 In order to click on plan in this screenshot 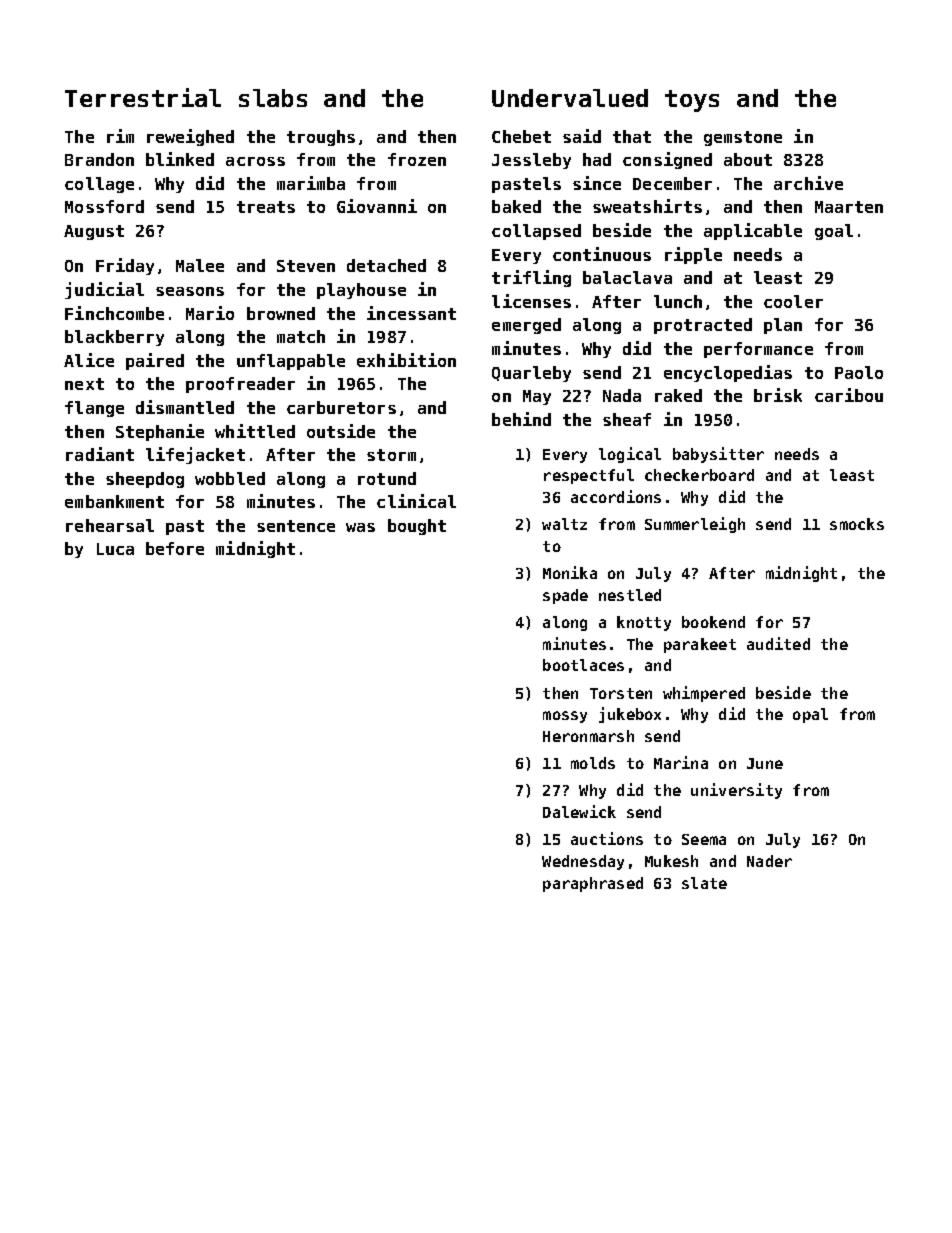, I will do `click(783, 326)`.
